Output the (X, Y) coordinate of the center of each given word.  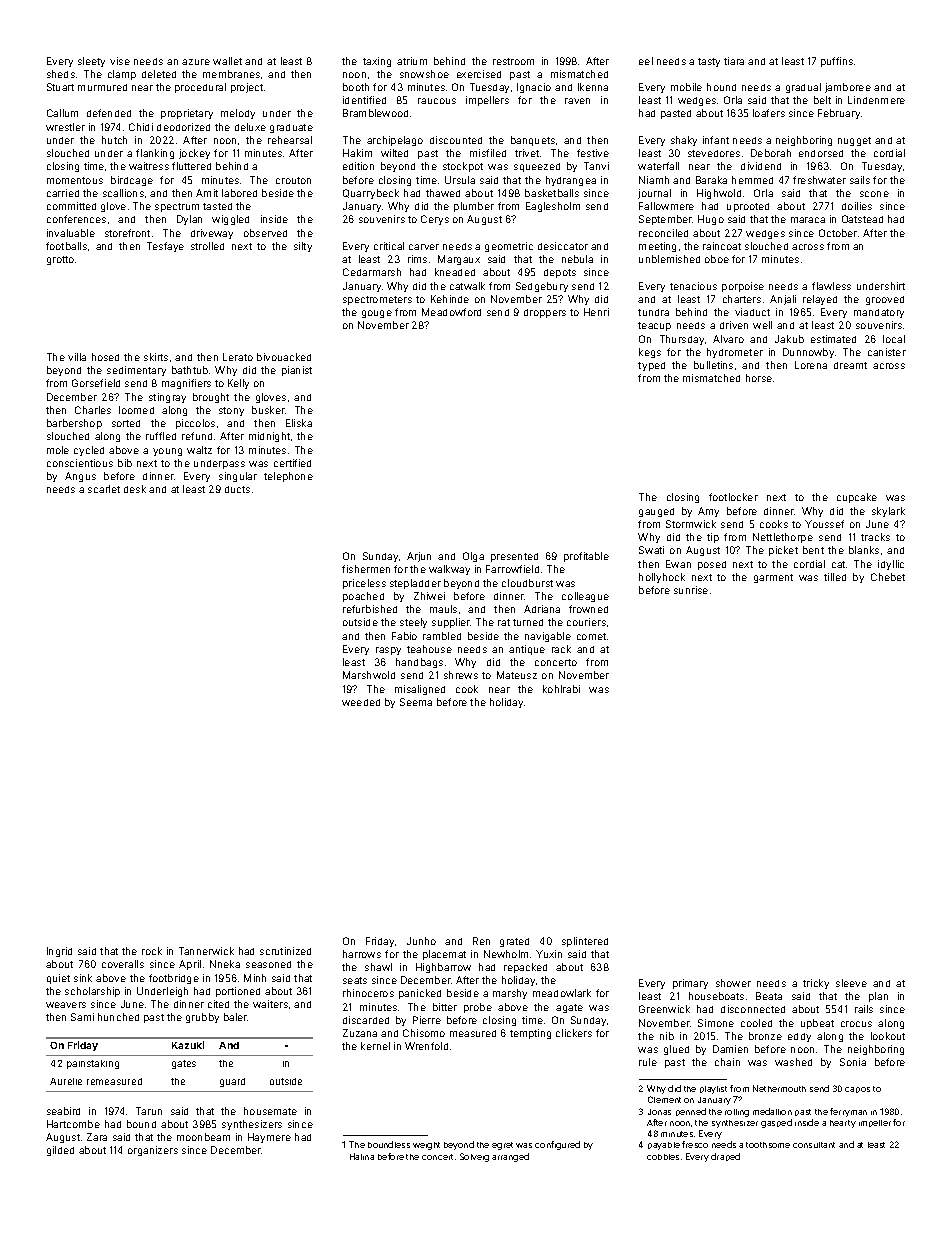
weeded (361, 702)
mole (58, 450)
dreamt (850, 365)
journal (654, 194)
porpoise (743, 287)
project (247, 88)
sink (83, 978)
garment (773, 578)
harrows (362, 954)
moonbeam (203, 1137)
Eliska (299, 423)
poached (363, 597)
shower (733, 983)
